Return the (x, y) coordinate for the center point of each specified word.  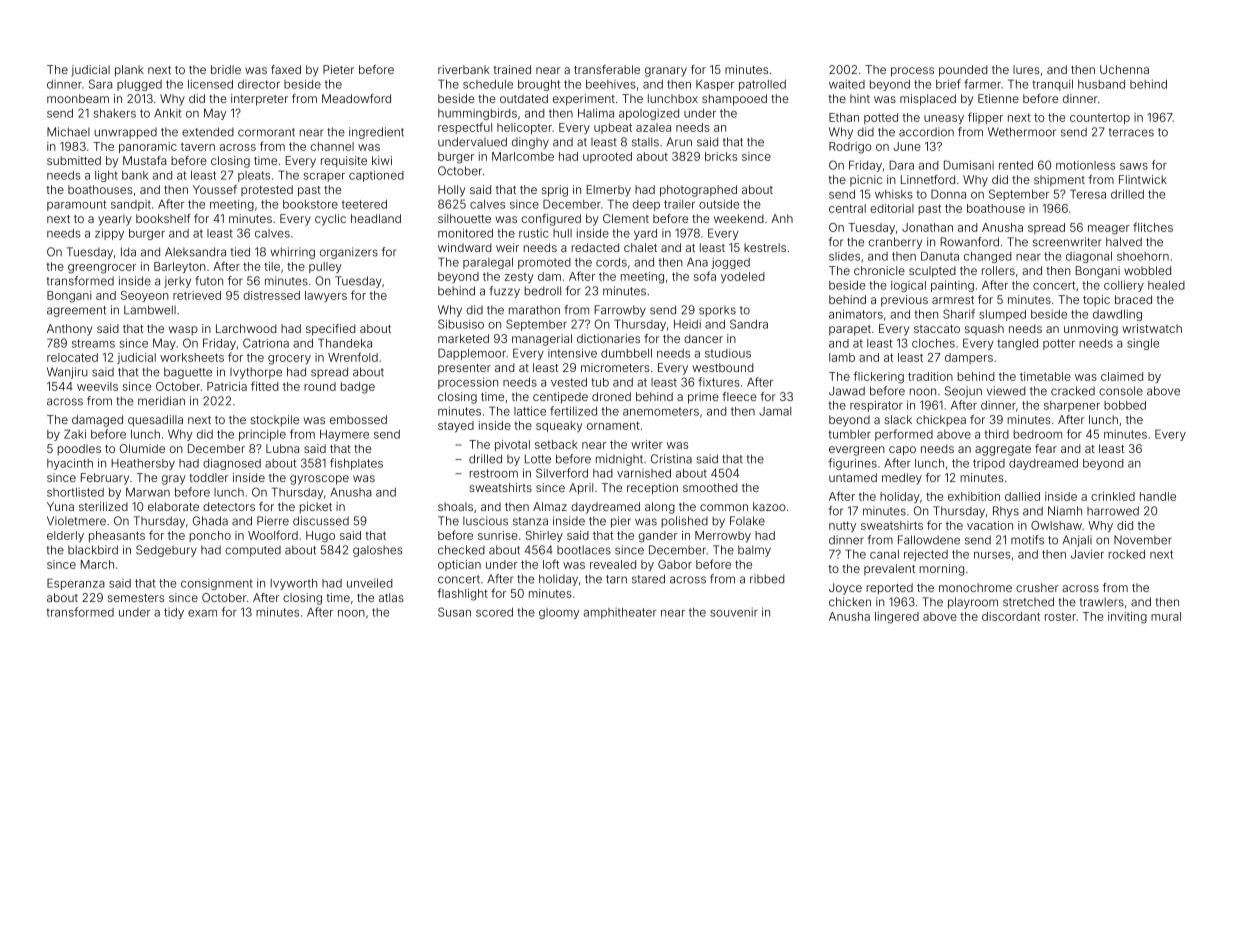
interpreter (259, 100)
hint (860, 98)
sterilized (103, 506)
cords (611, 262)
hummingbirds (477, 114)
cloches (933, 343)
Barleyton (180, 267)
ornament (613, 425)
